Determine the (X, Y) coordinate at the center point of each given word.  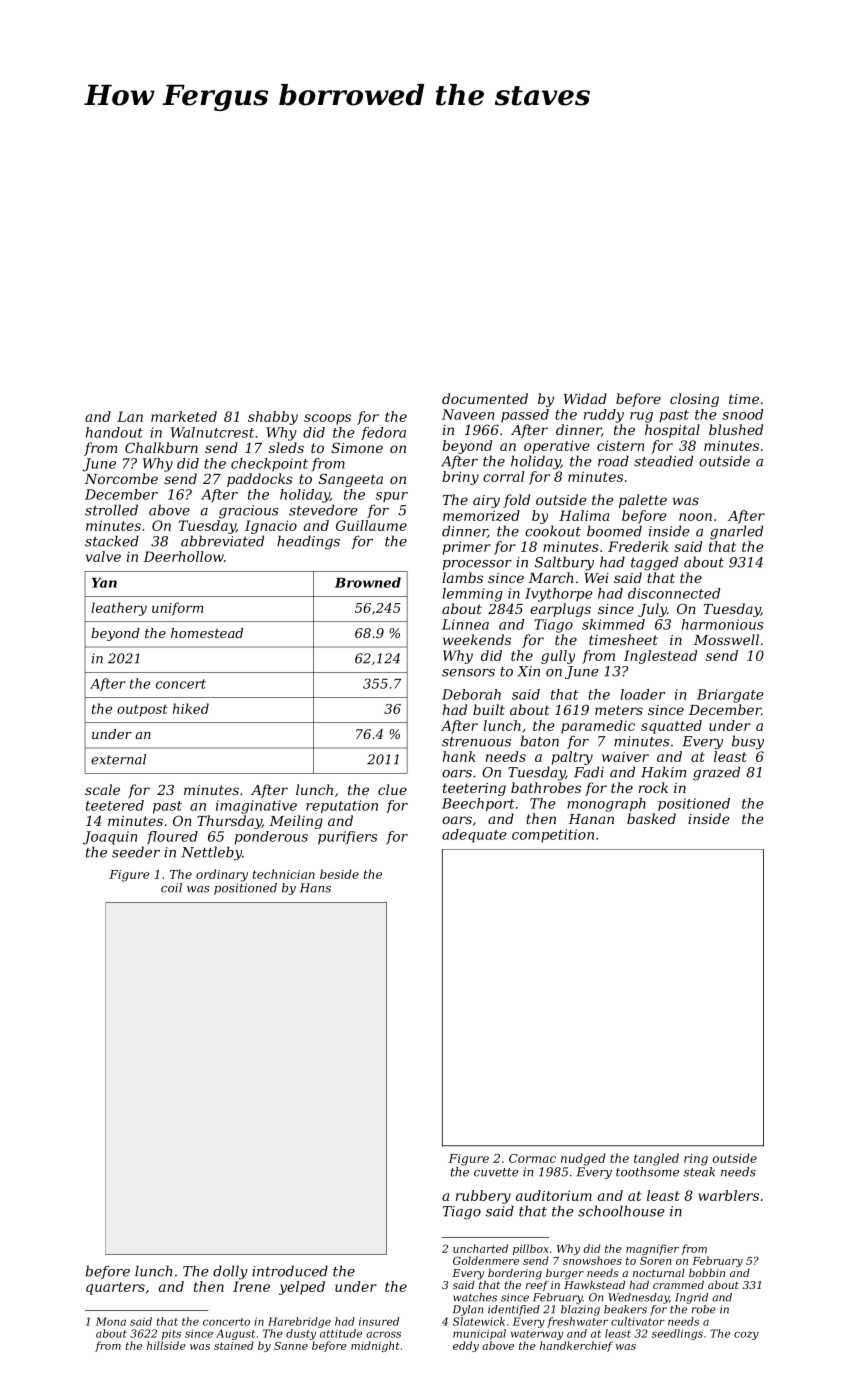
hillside (166, 1345)
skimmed (613, 624)
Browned (368, 582)
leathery (119, 609)
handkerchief (576, 1346)
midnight (375, 1346)
